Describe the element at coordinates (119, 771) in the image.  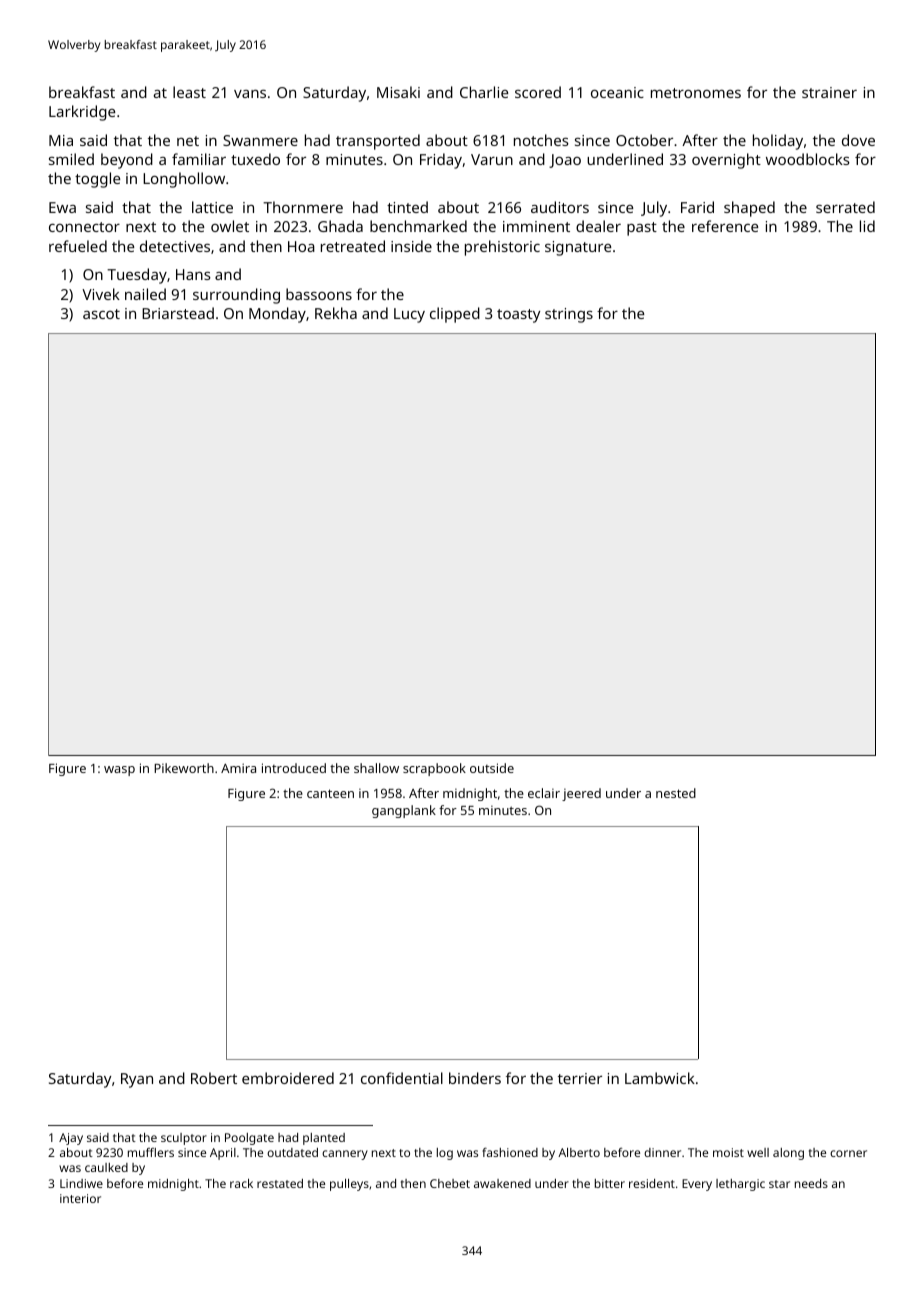
I see `wasp` at that location.
